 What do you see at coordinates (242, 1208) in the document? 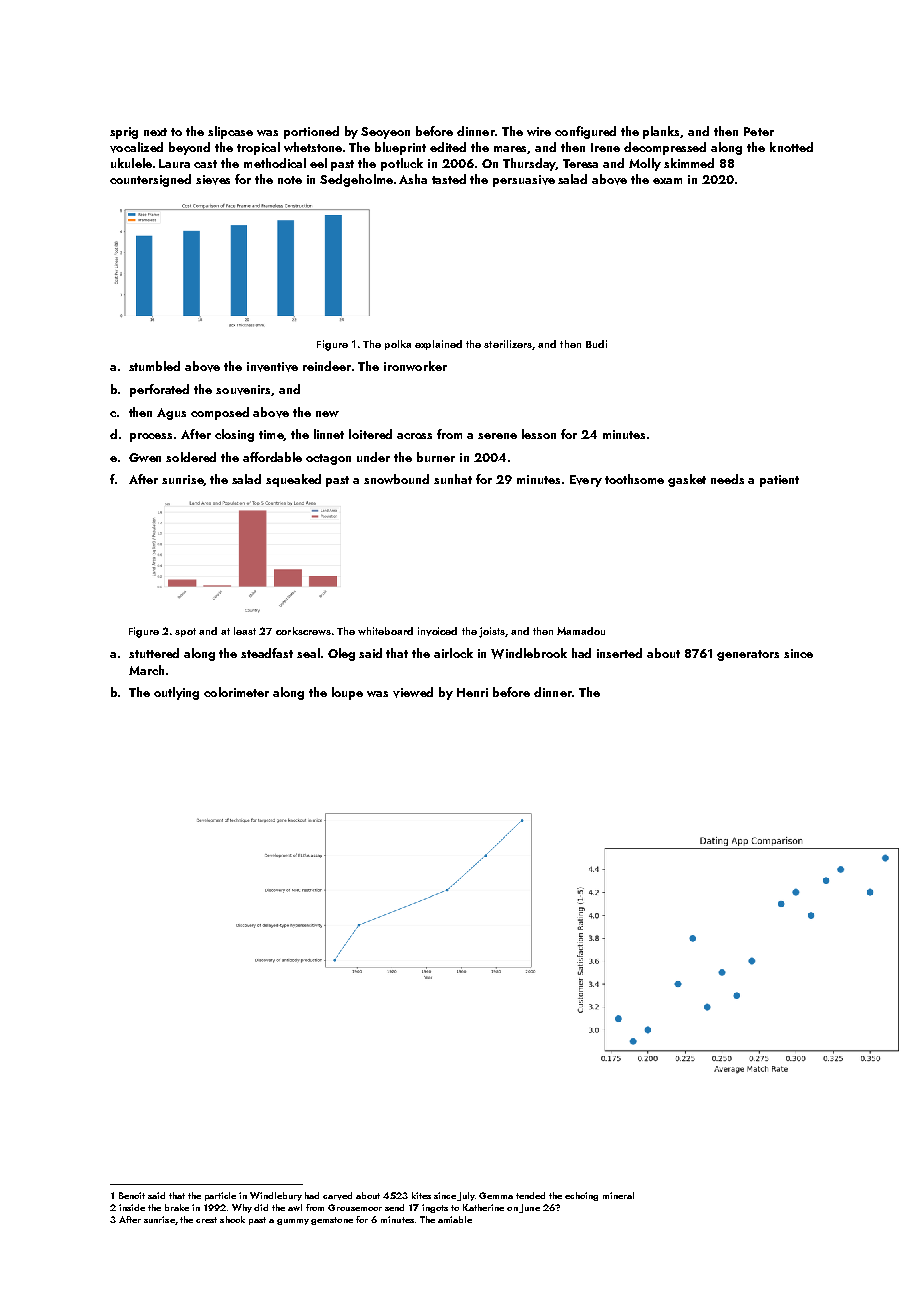
I see `Why` at bounding box center [242, 1208].
